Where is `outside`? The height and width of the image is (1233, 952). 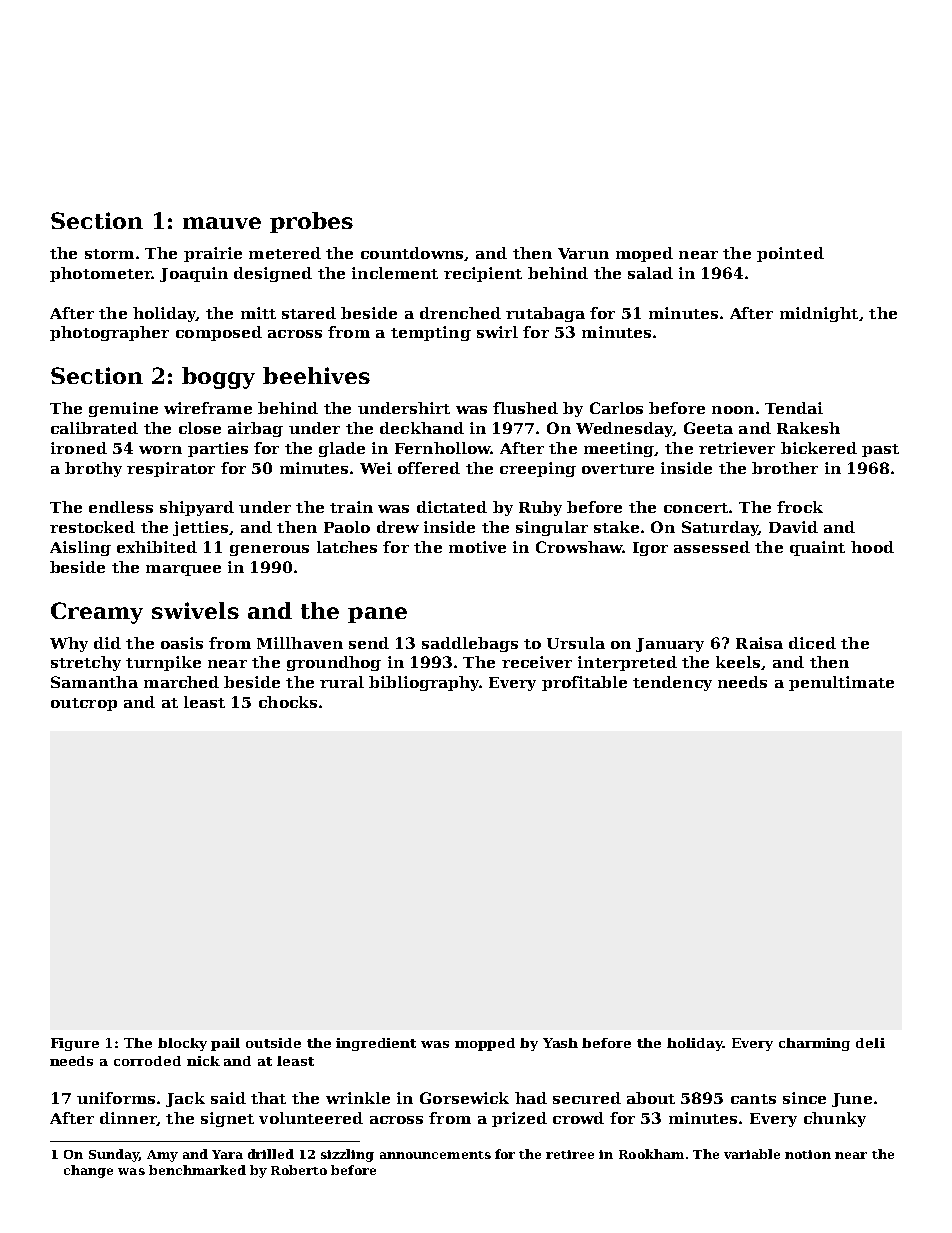
outside is located at coordinates (273, 1043).
